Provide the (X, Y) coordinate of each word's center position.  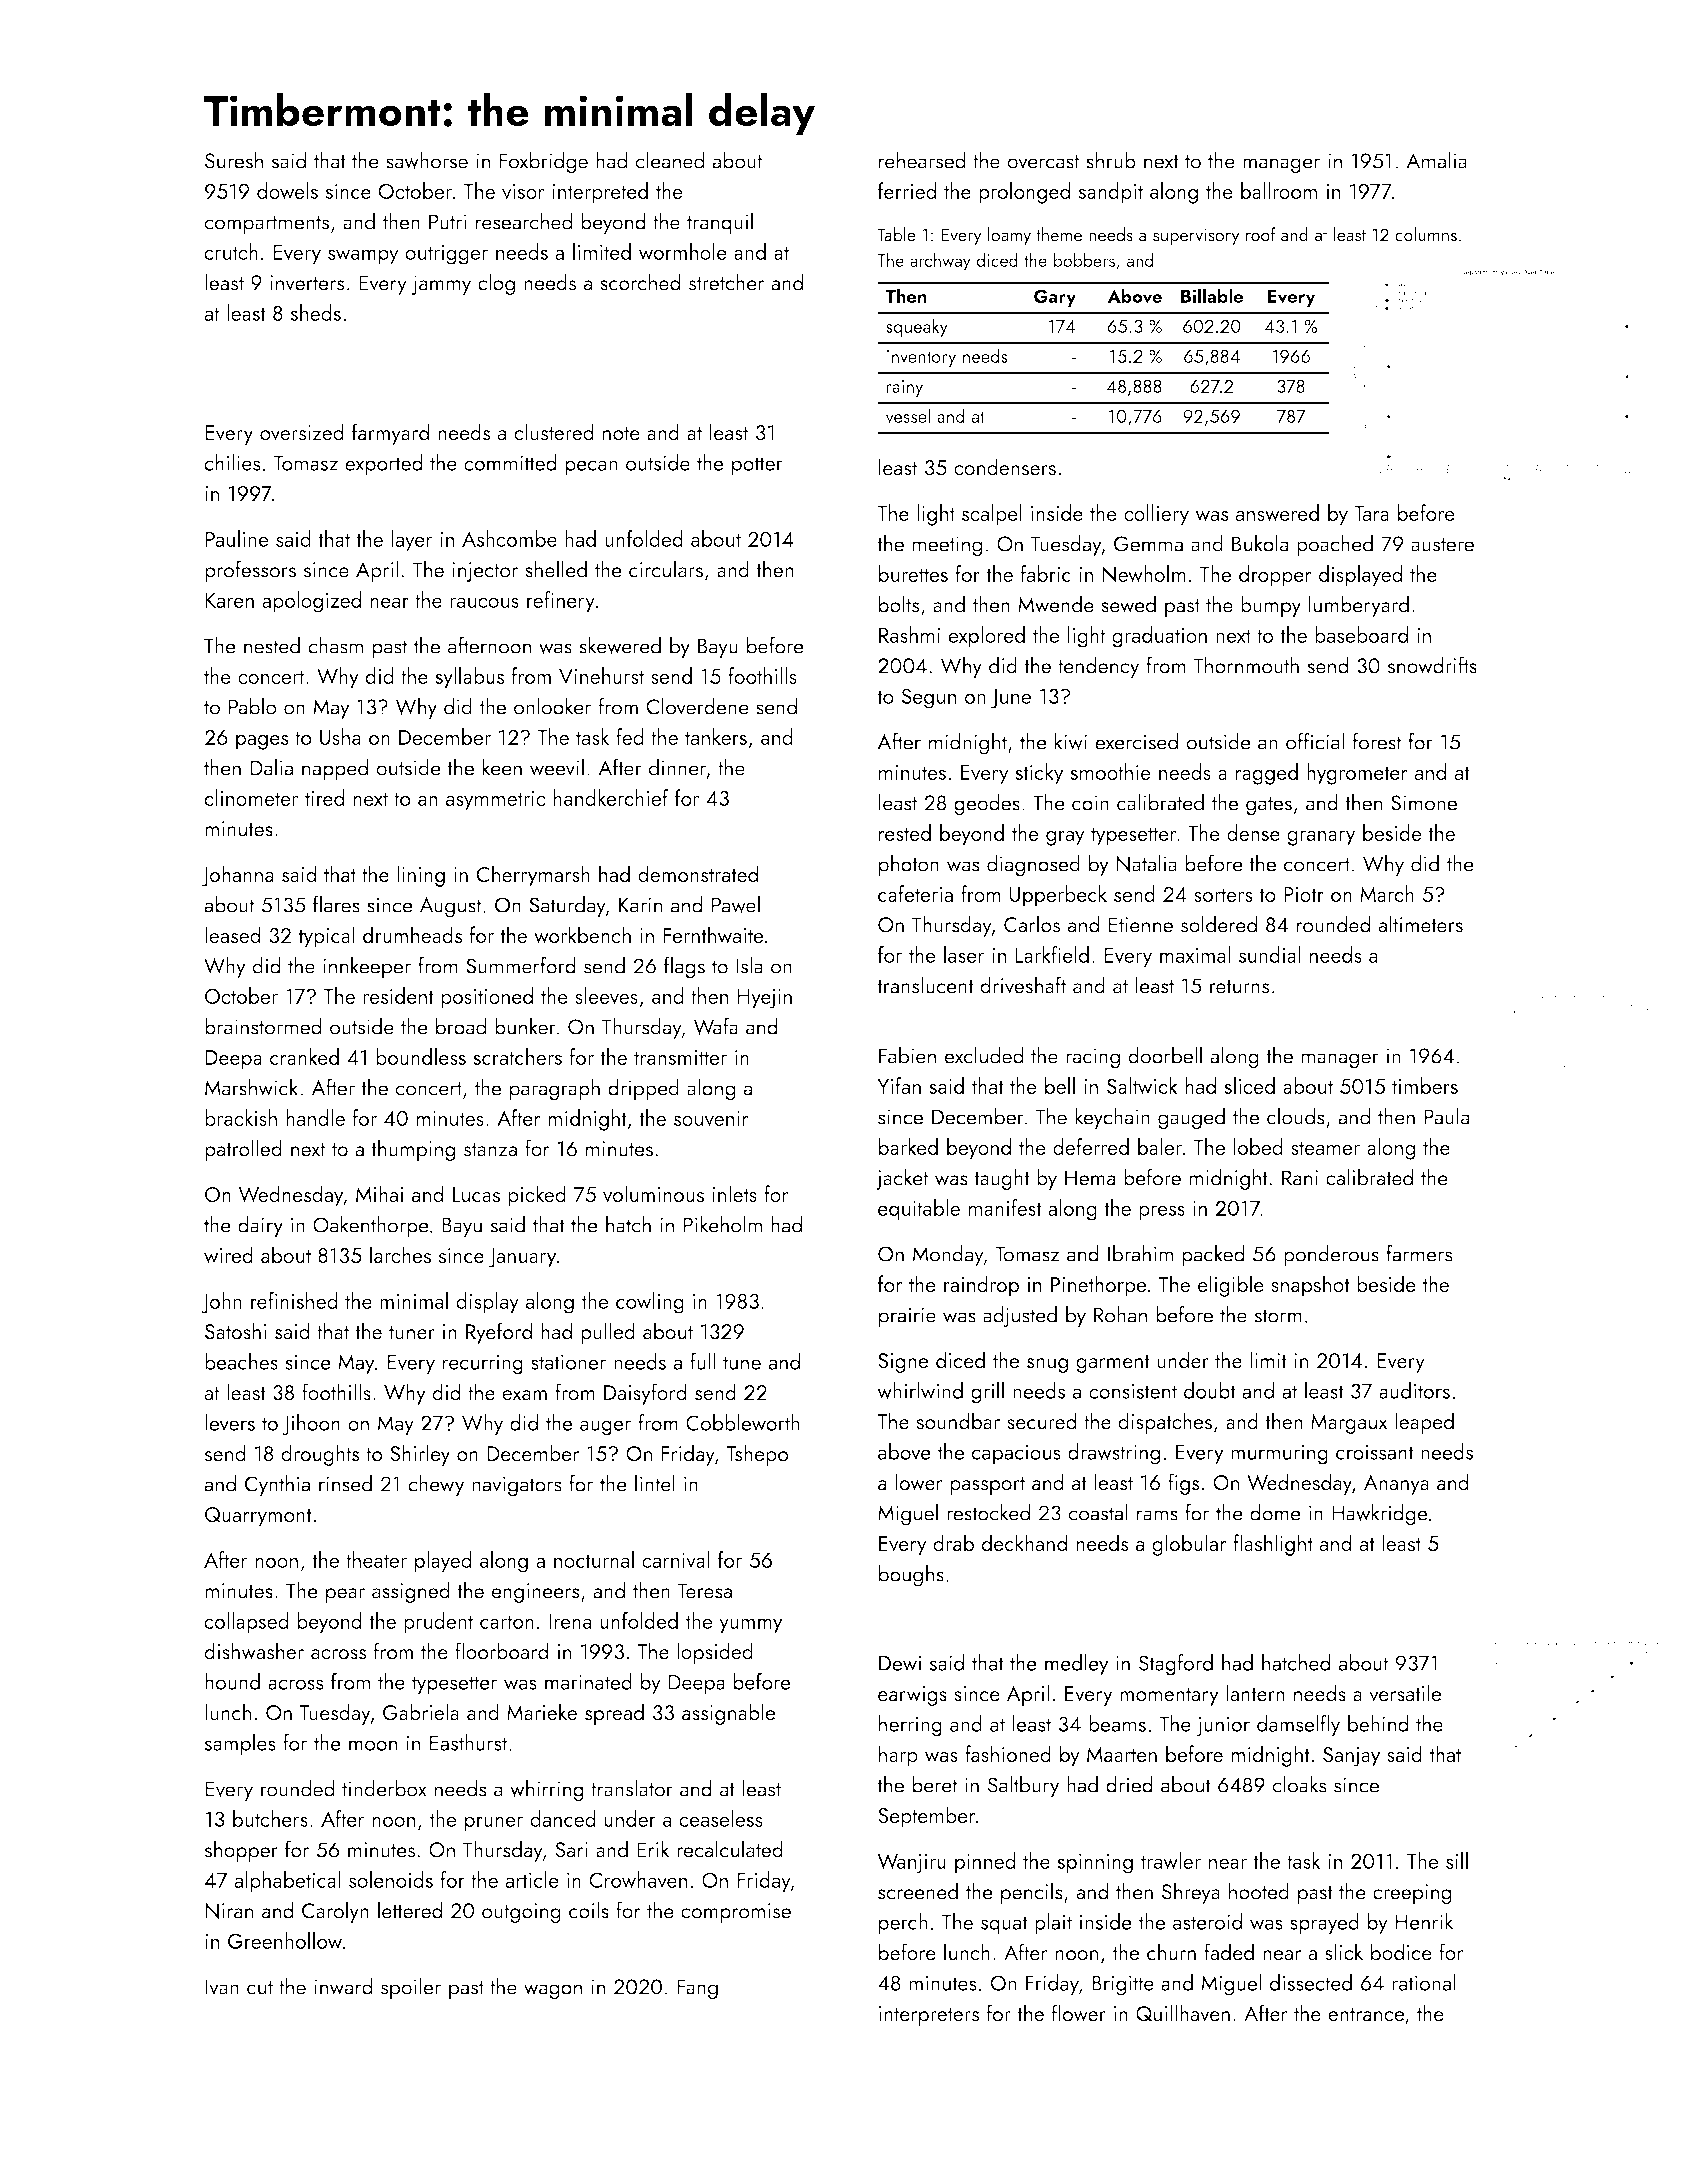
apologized (311, 602)
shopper (241, 1851)
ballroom (1279, 190)
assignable (728, 1714)
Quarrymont (258, 1517)
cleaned (669, 160)
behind (1378, 1723)
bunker (525, 1026)
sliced (1249, 1085)
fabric (1046, 573)
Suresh (234, 160)
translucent (925, 985)
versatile (1405, 1693)
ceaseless (721, 1818)
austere (1442, 545)
